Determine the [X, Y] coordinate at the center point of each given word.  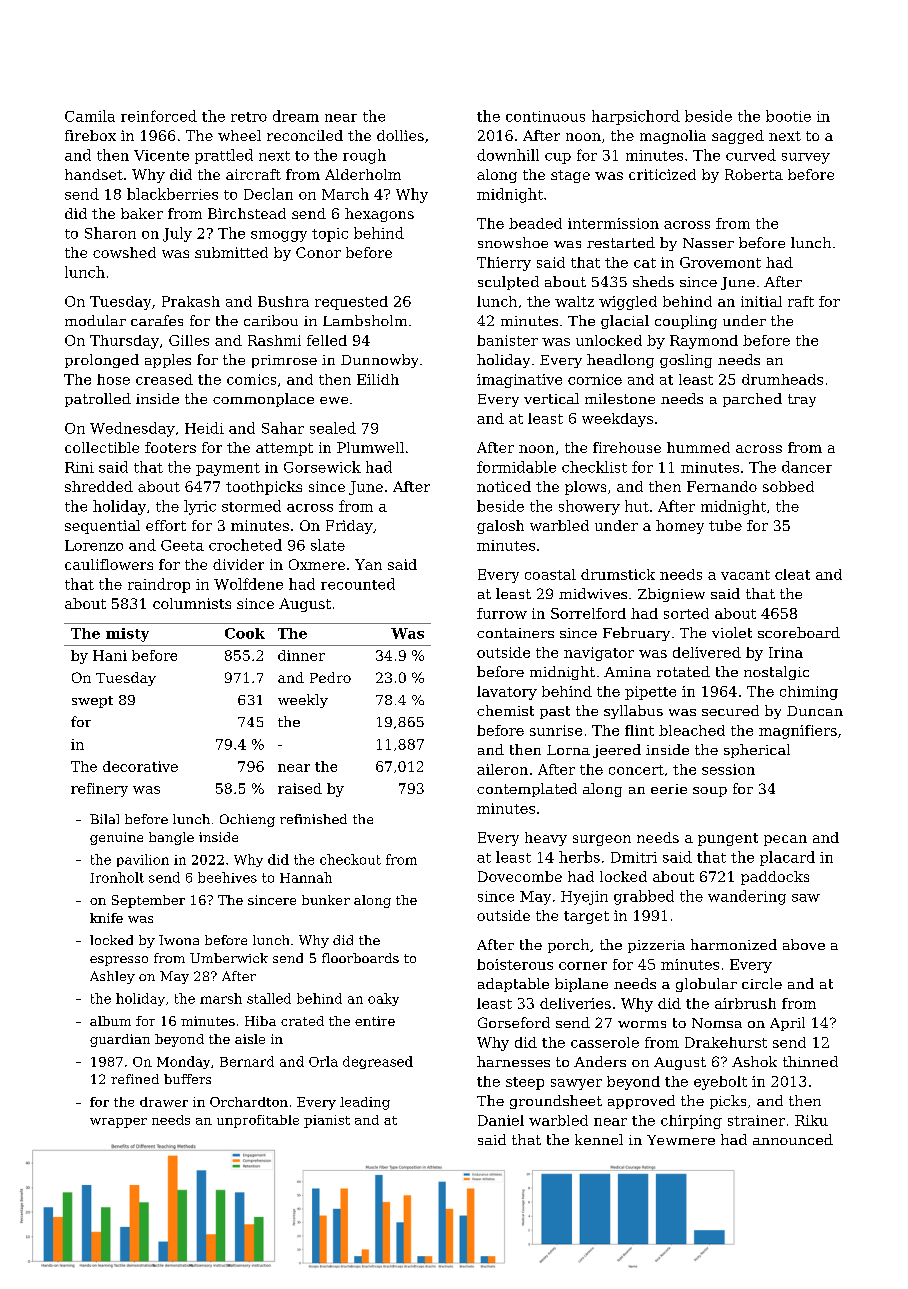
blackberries [172, 194]
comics [251, 379]
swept [92, 702]
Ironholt [117, 877]
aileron [502, 769]
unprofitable [258, 1121]
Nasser [708, 243]
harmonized [734, 944]
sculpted [508, 283]
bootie [788, 116]
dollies [400, 135]
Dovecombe [520, 876]
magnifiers [798, 732]
